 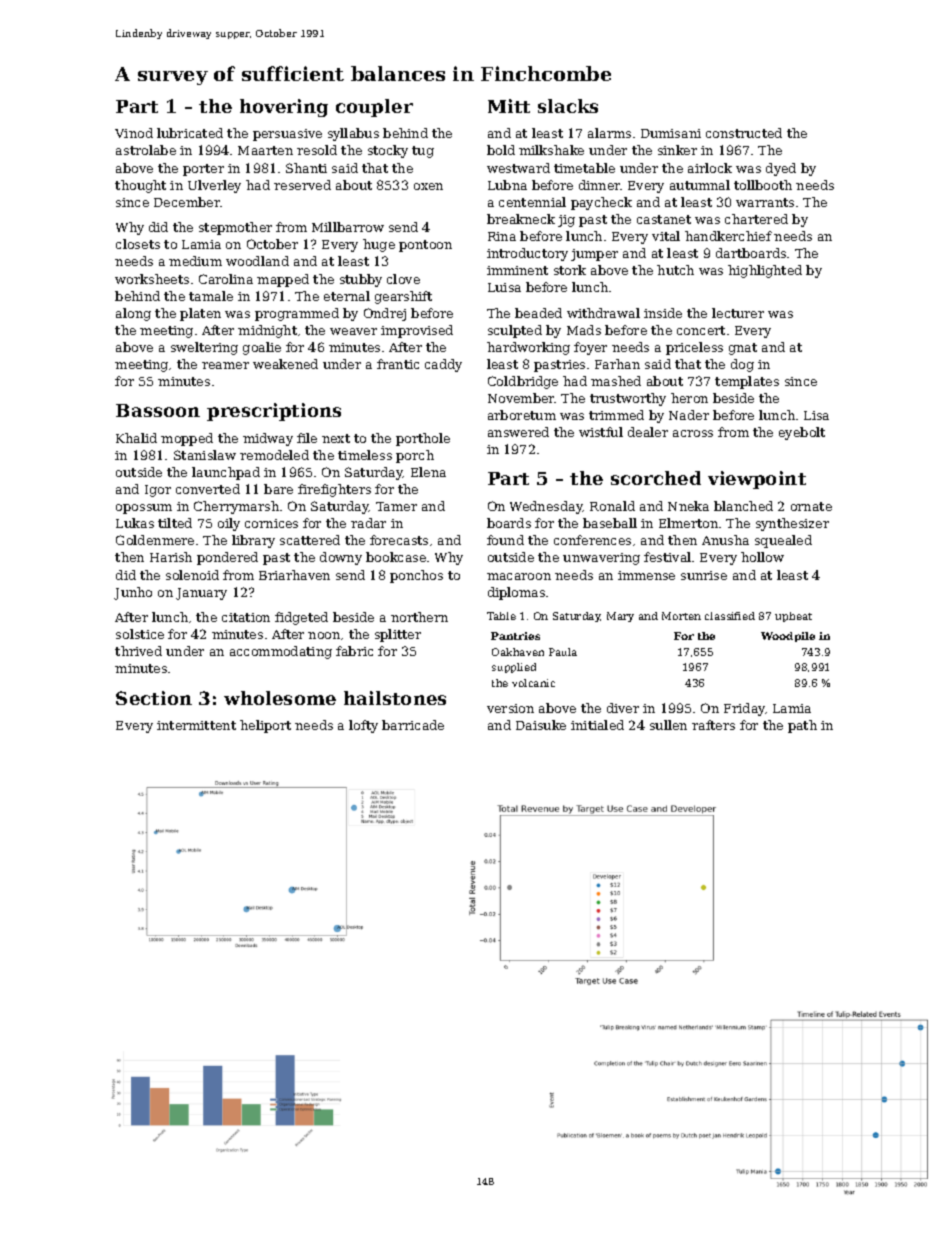 I want to click on slacks, so click(x=568, y=106).
